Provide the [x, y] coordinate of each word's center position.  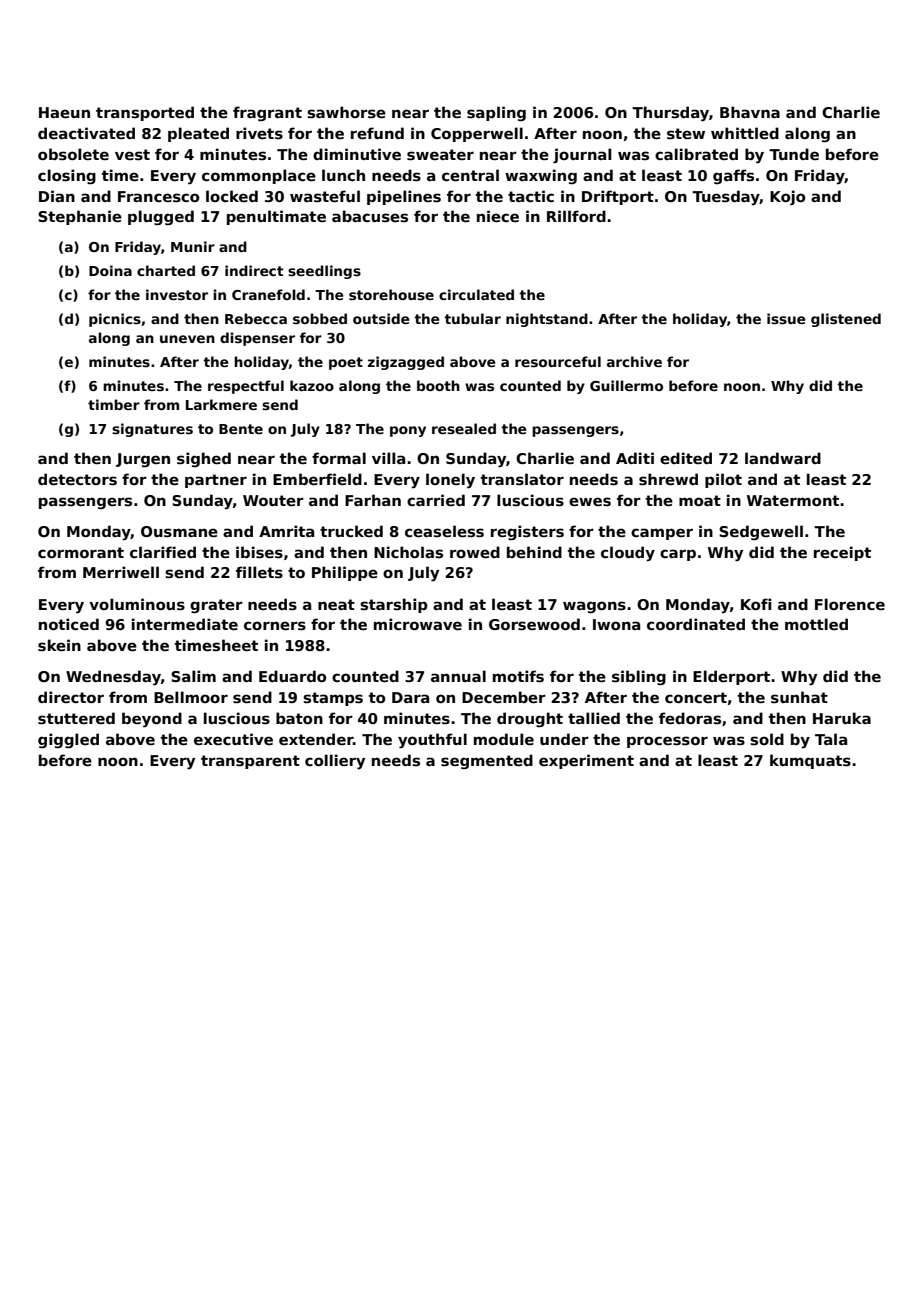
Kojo [787, 197]
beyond [152, 720]
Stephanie [80, 217]
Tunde [794, 154]
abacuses [370, 216]
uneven [187, 339]
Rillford [576, 216]
